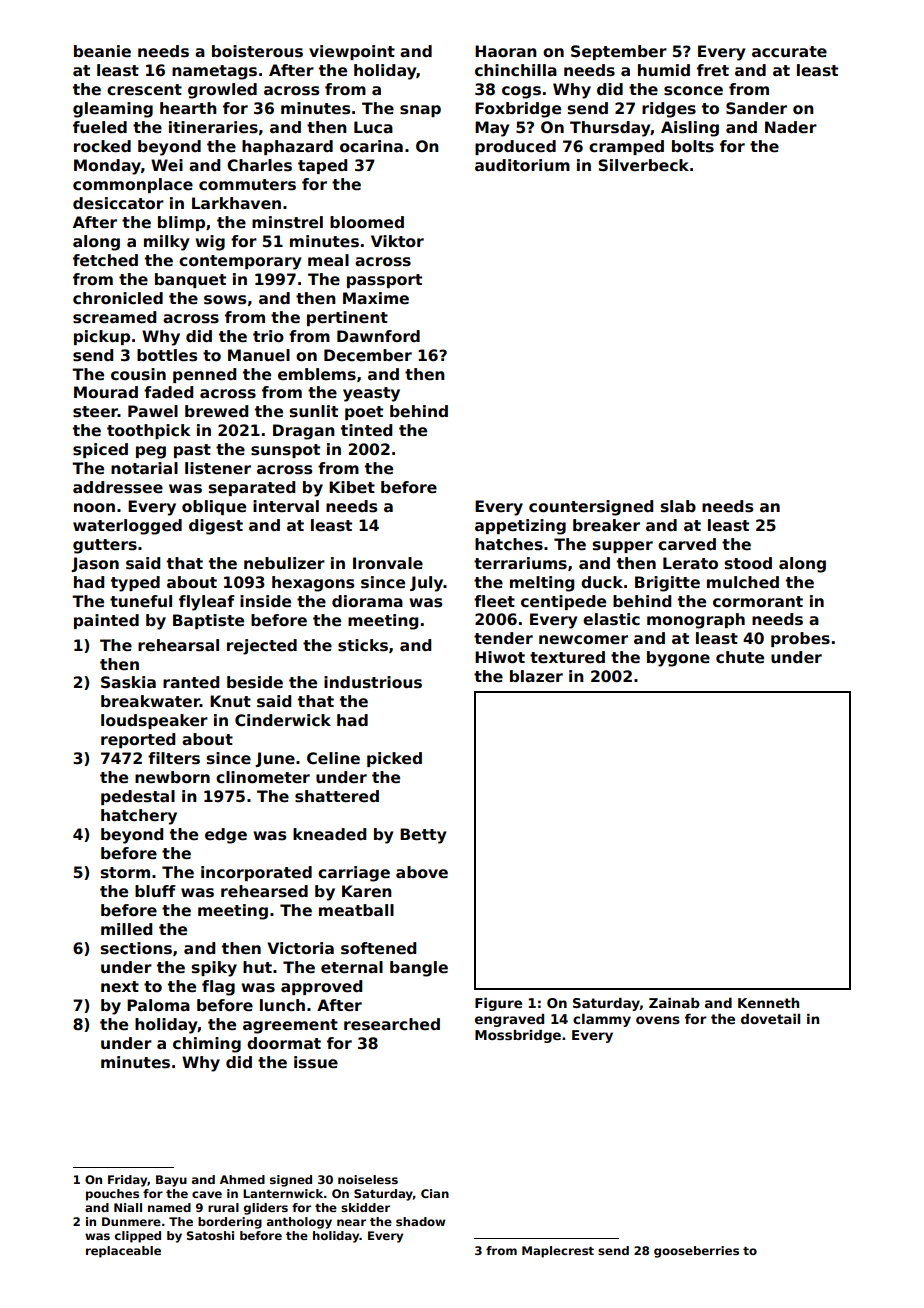 The width and height of the screenshot is (924, 1308). Describe the element at coordinates (506, 51) in the screenshot. I see `Haoran` at that location.
